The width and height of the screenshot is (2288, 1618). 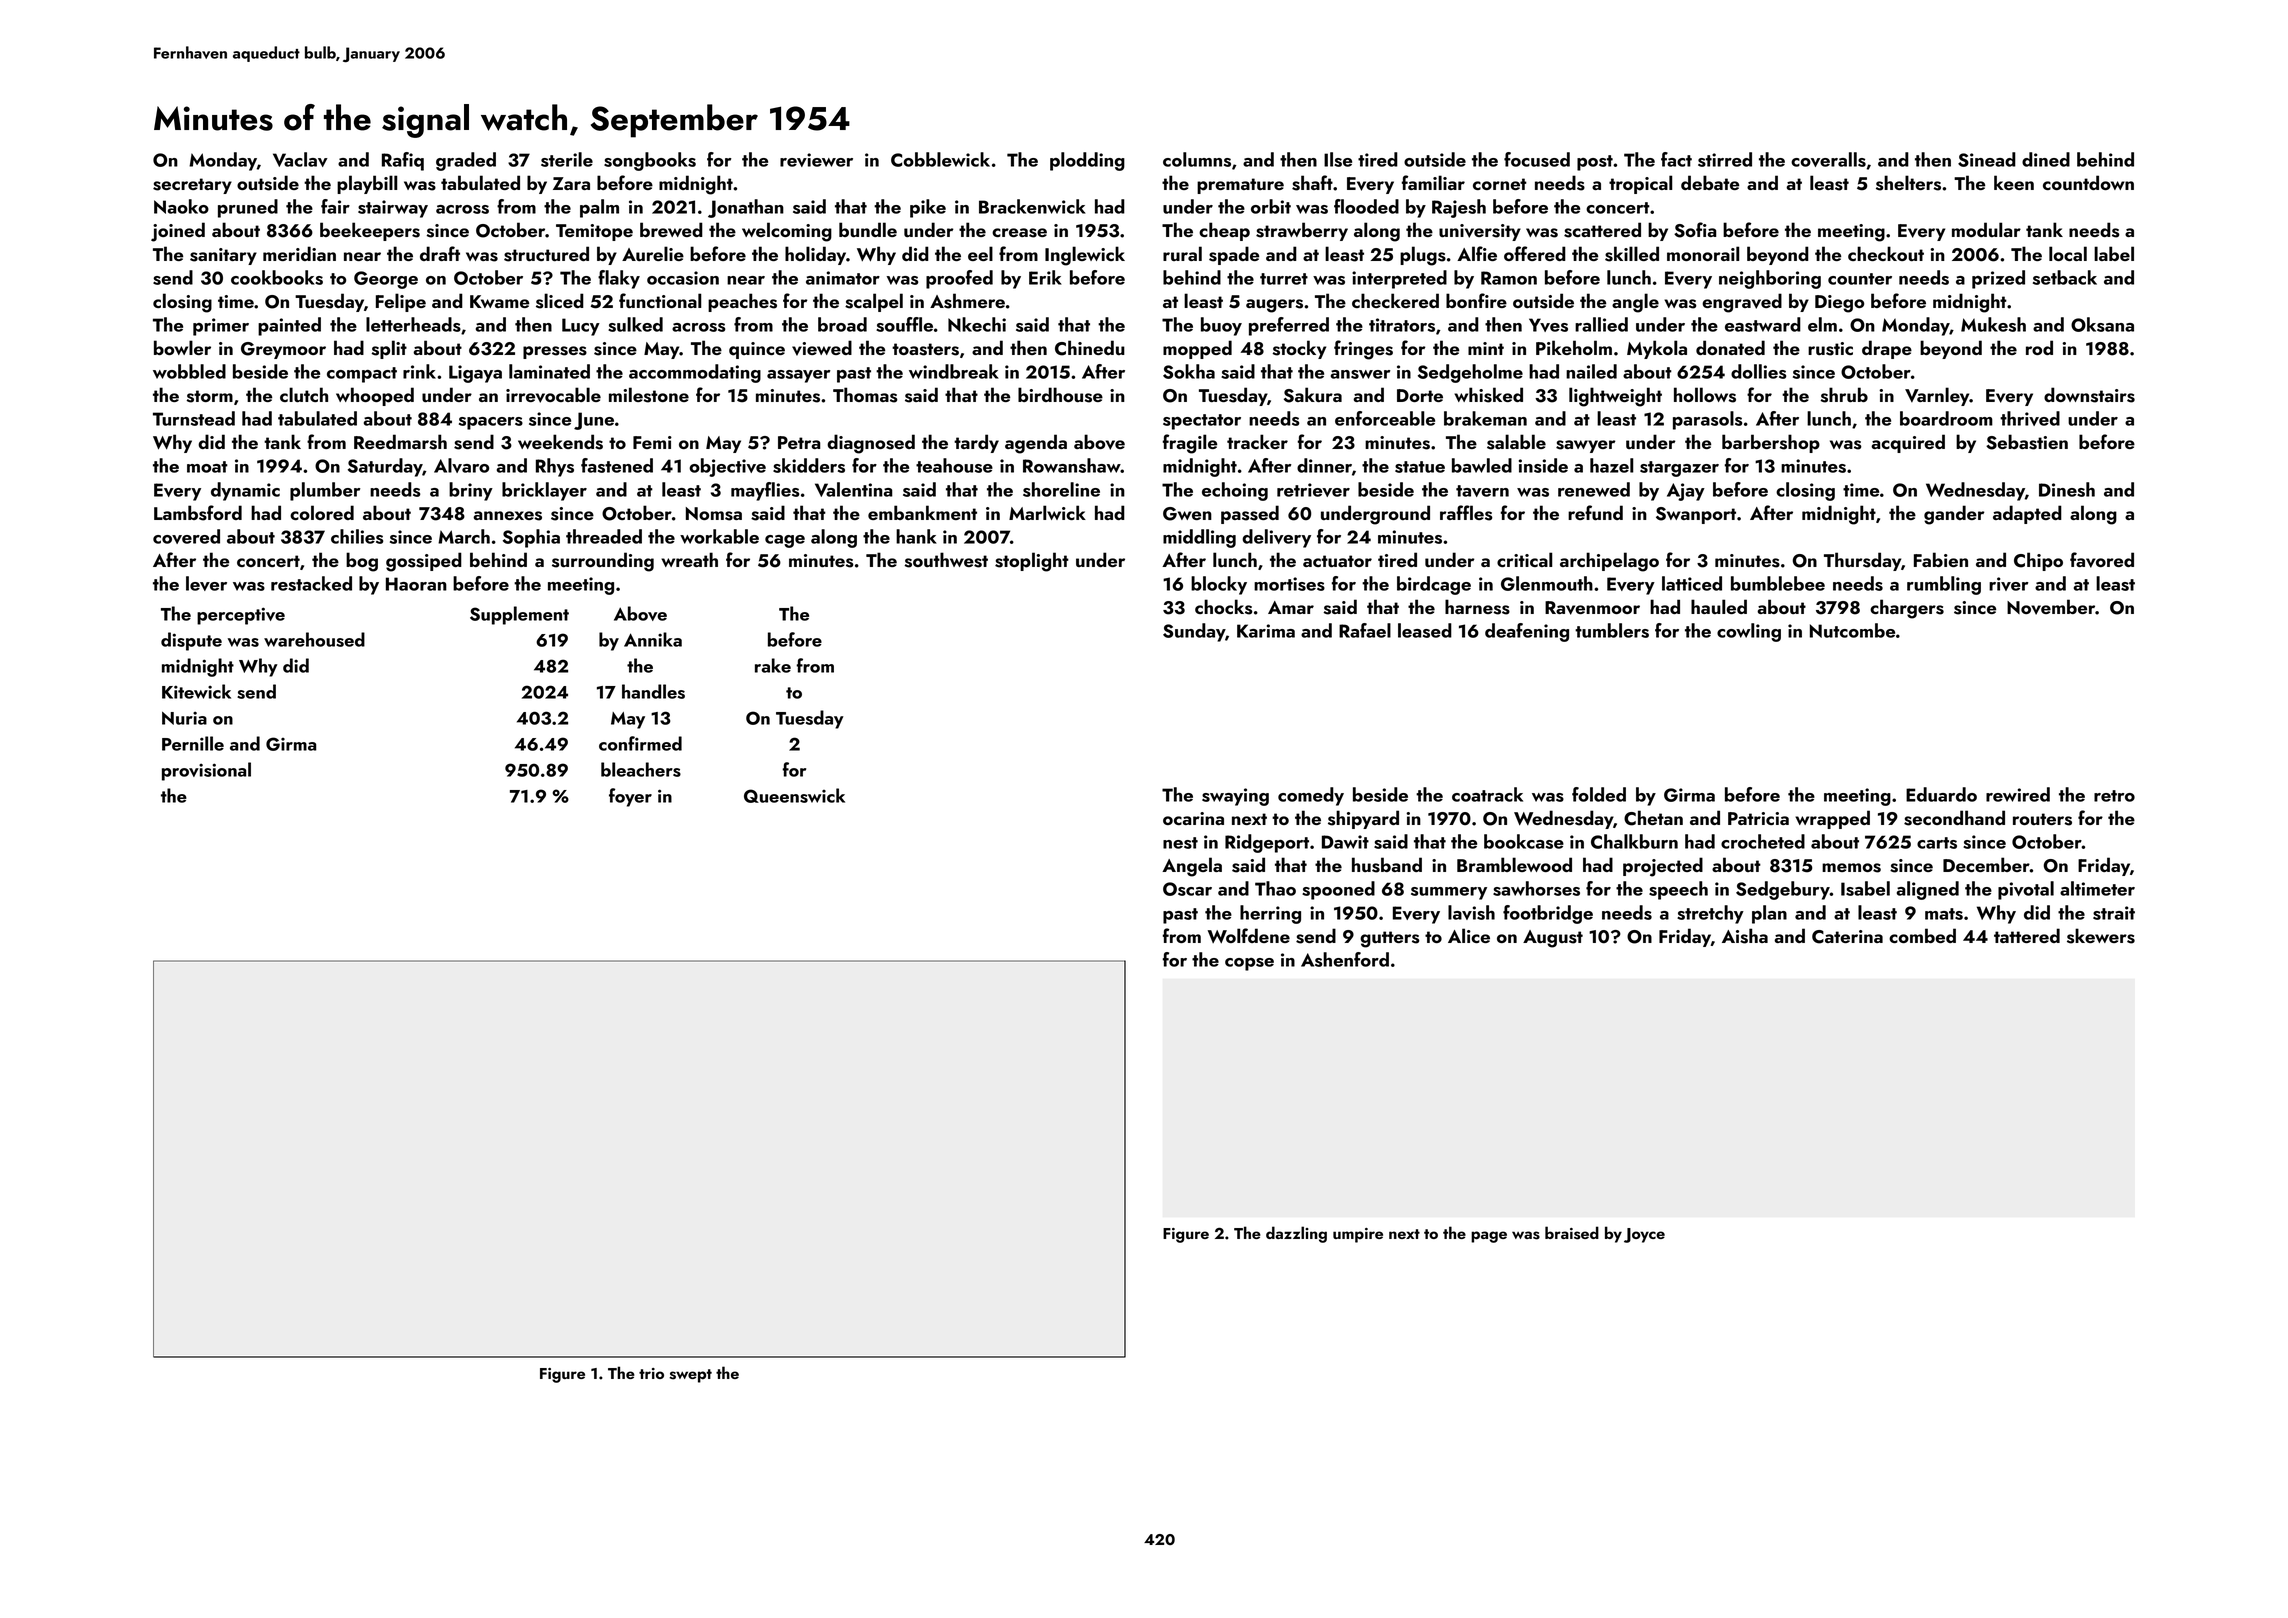 I want to click on scalpel, so click(x=874, y=302).
